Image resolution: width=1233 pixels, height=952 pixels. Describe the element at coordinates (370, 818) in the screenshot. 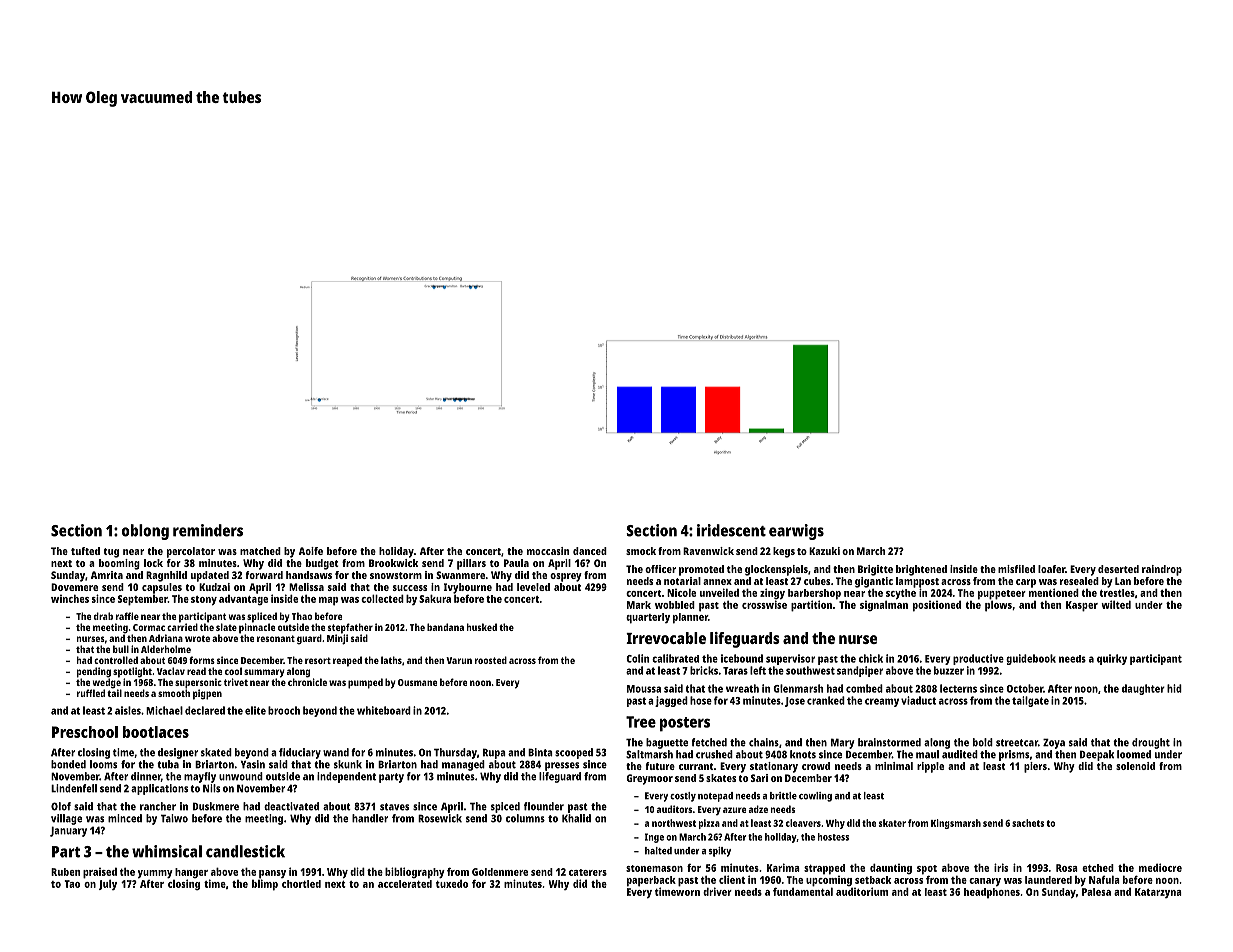

I see `handler` at that location.
